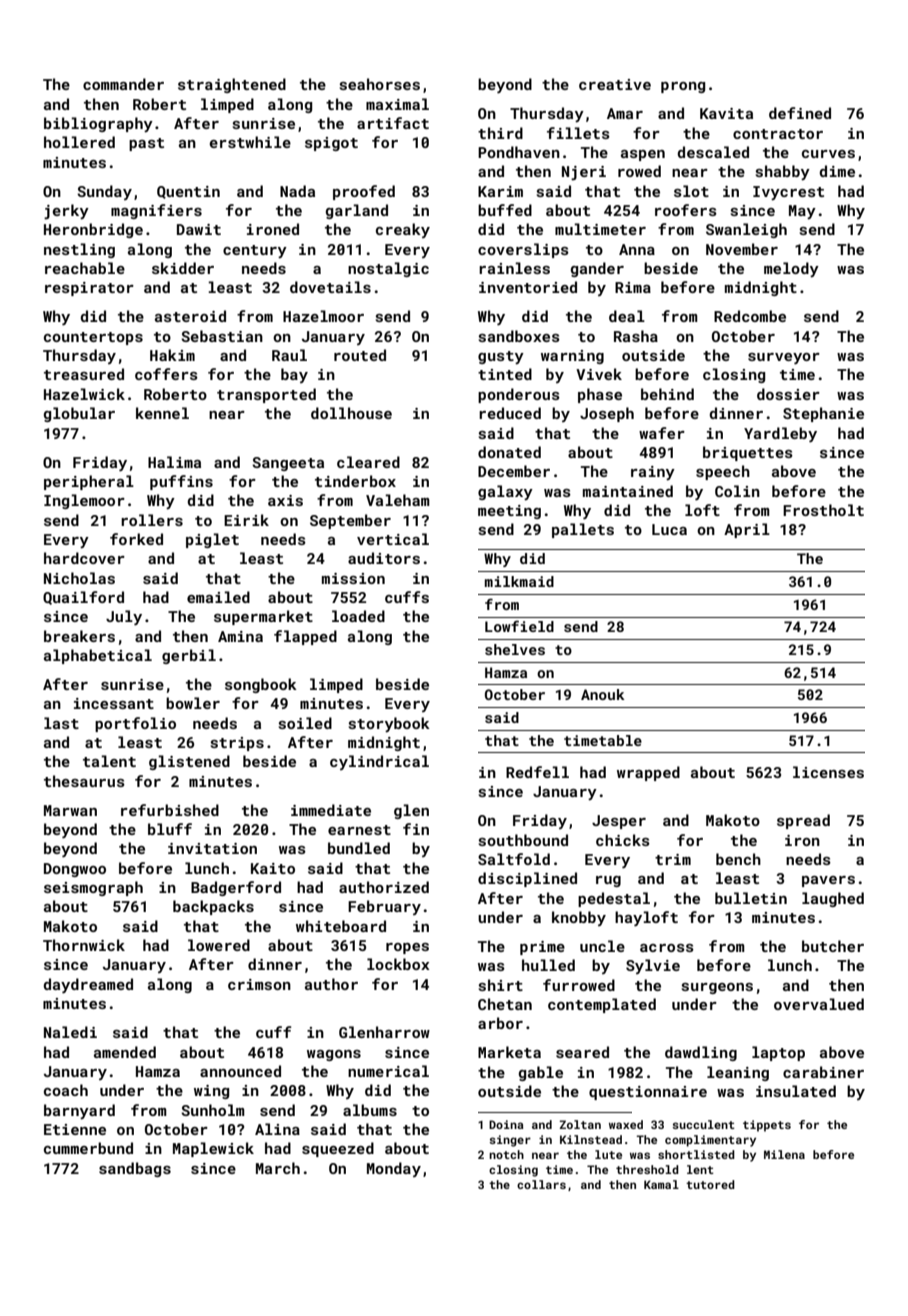 This image has width=908, height=1316. Describe the element at coordinates (219, 945) in the image. I see `lowered` at that location.
